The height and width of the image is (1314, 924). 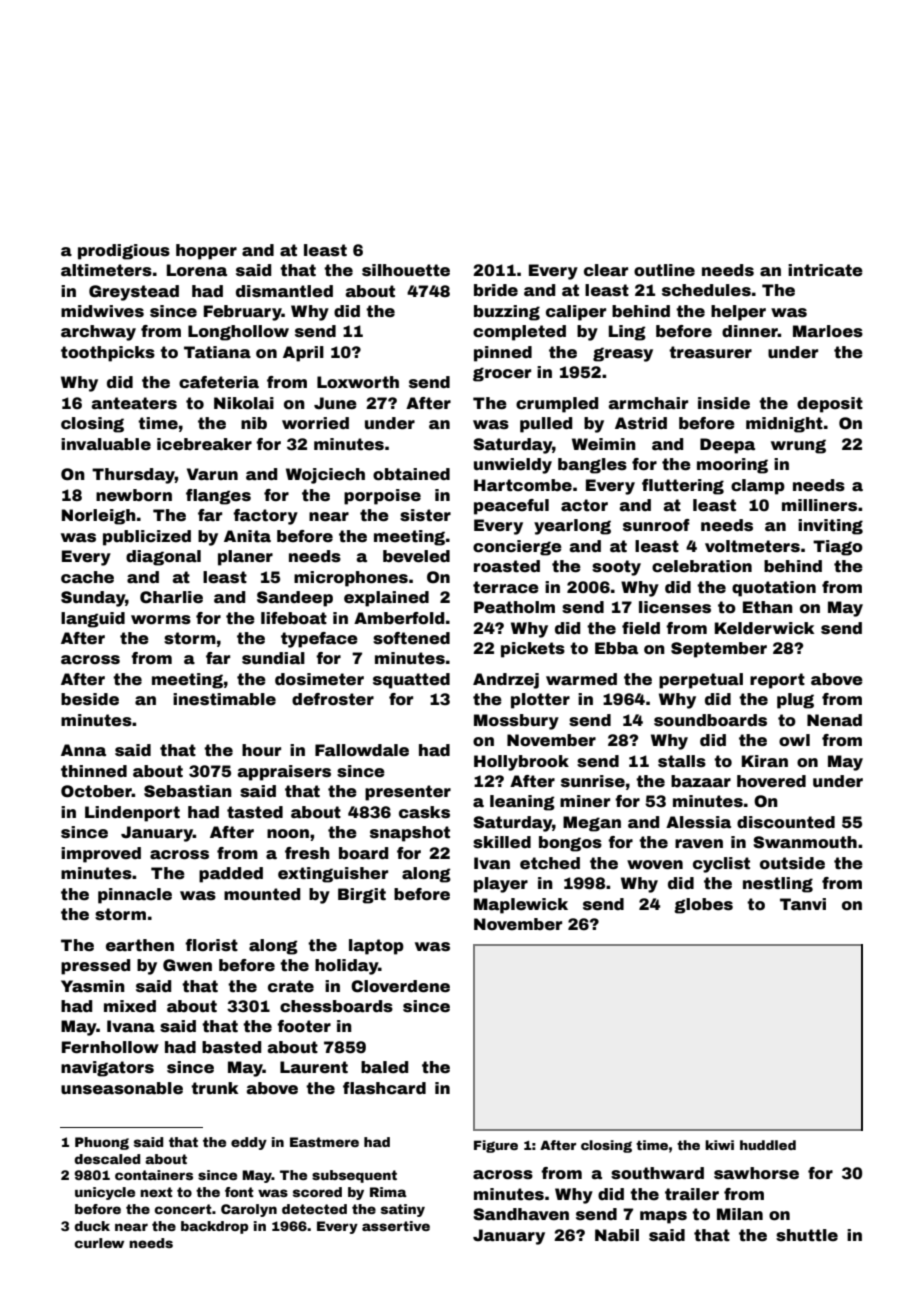 I want to click on mooring, so click(x=732, y=466).
